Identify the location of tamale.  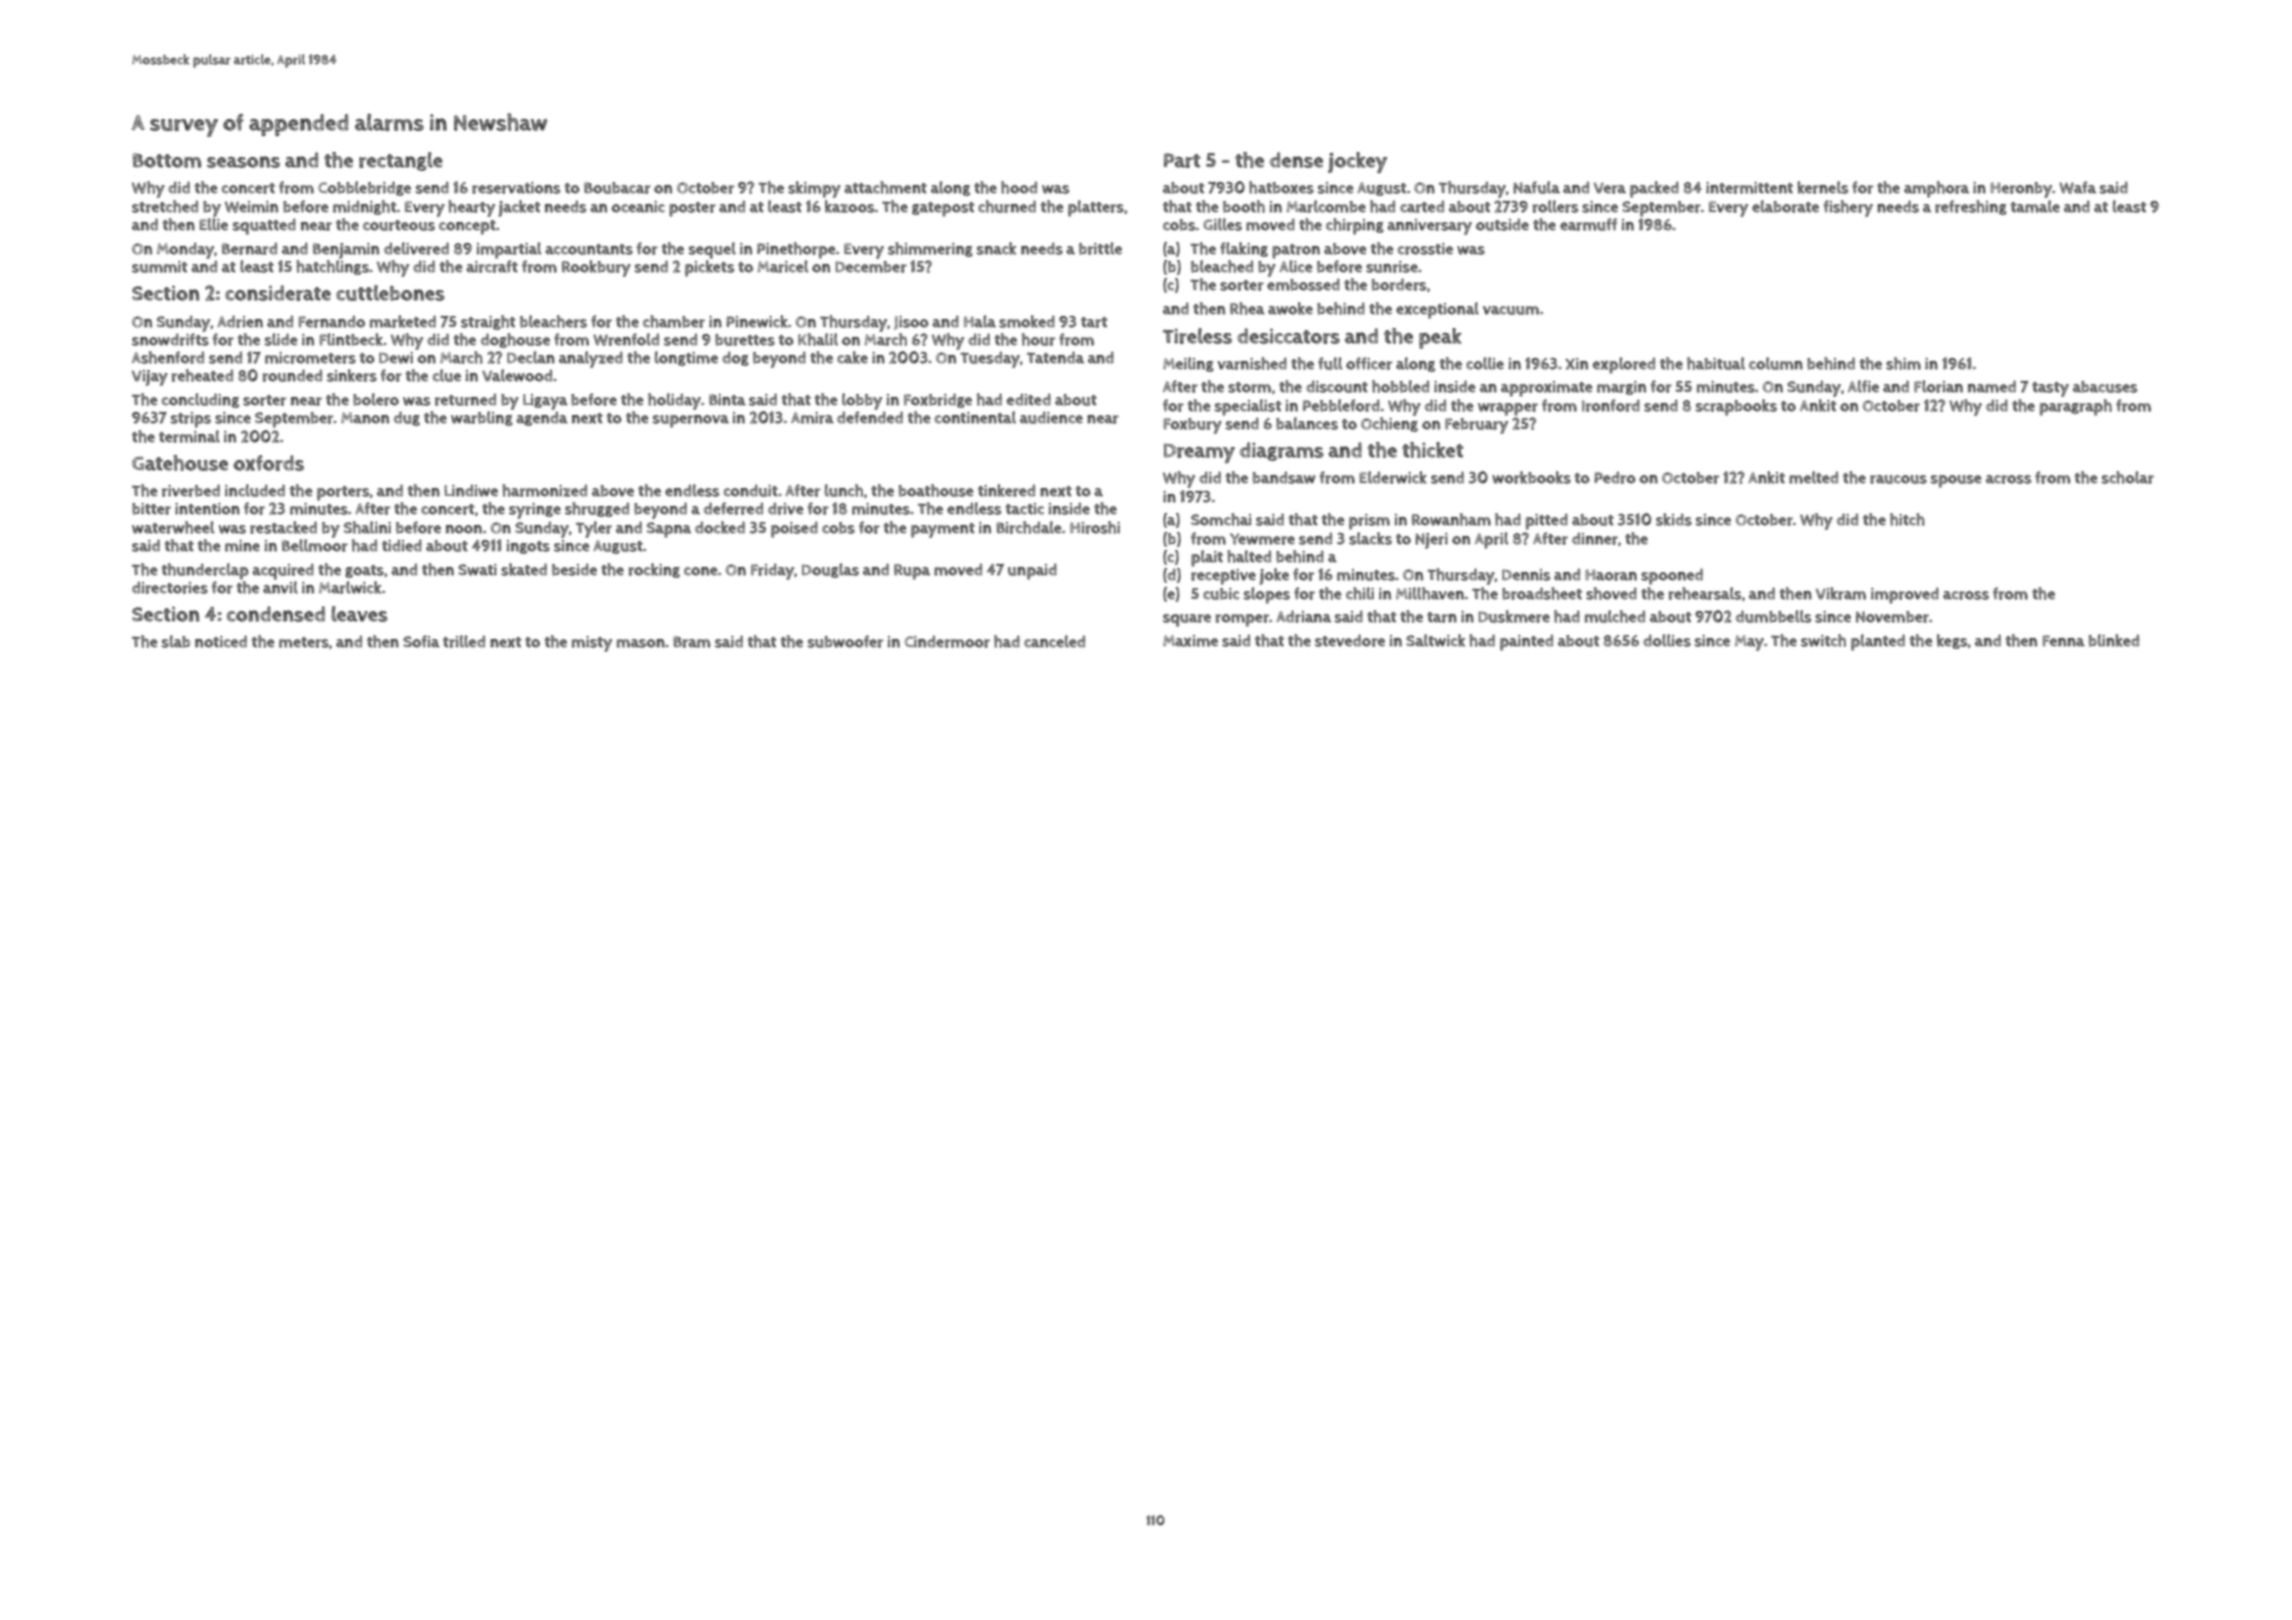
(2035, 206).
